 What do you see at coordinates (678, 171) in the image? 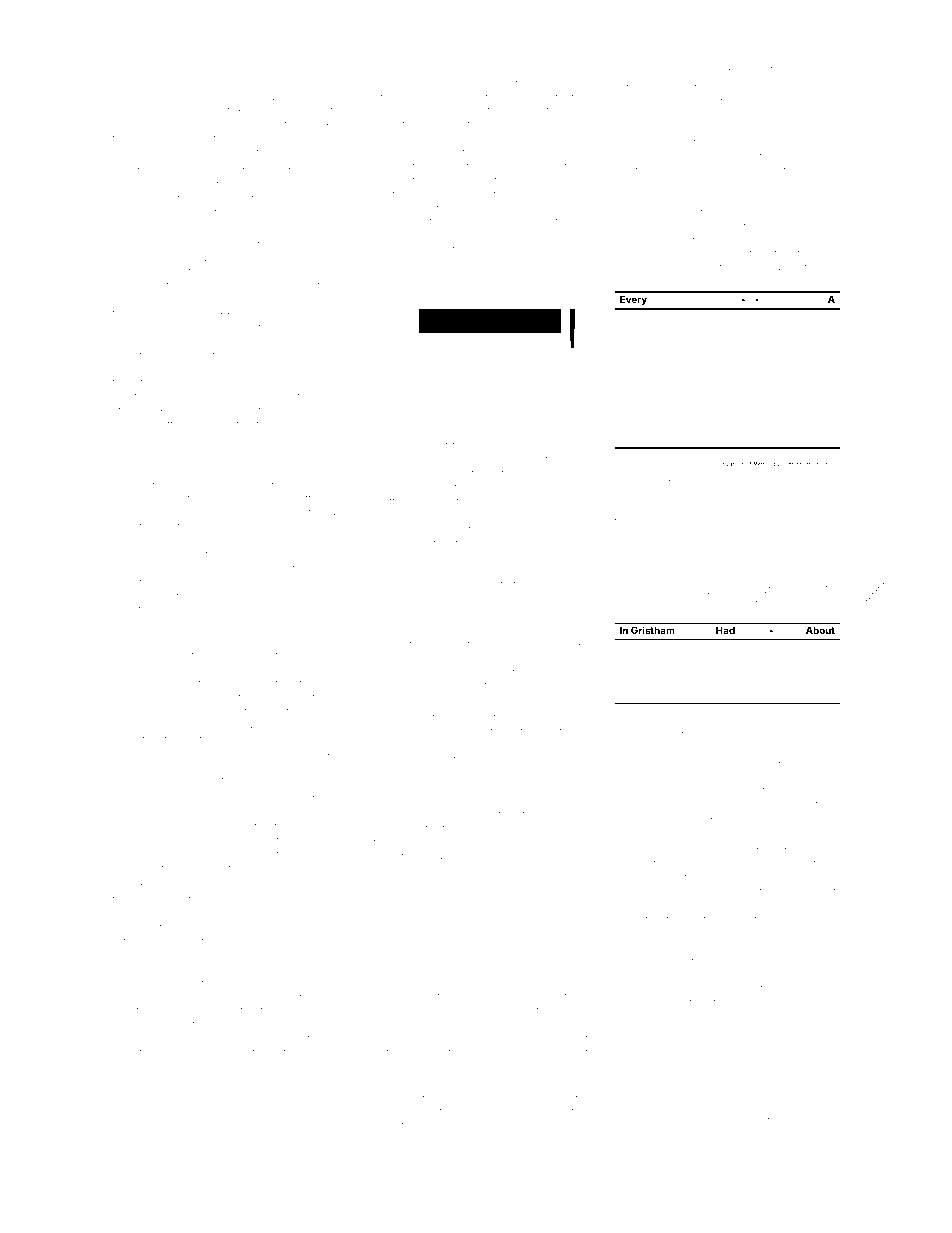
I see `lovebird` at bounding box center [678, 171].
